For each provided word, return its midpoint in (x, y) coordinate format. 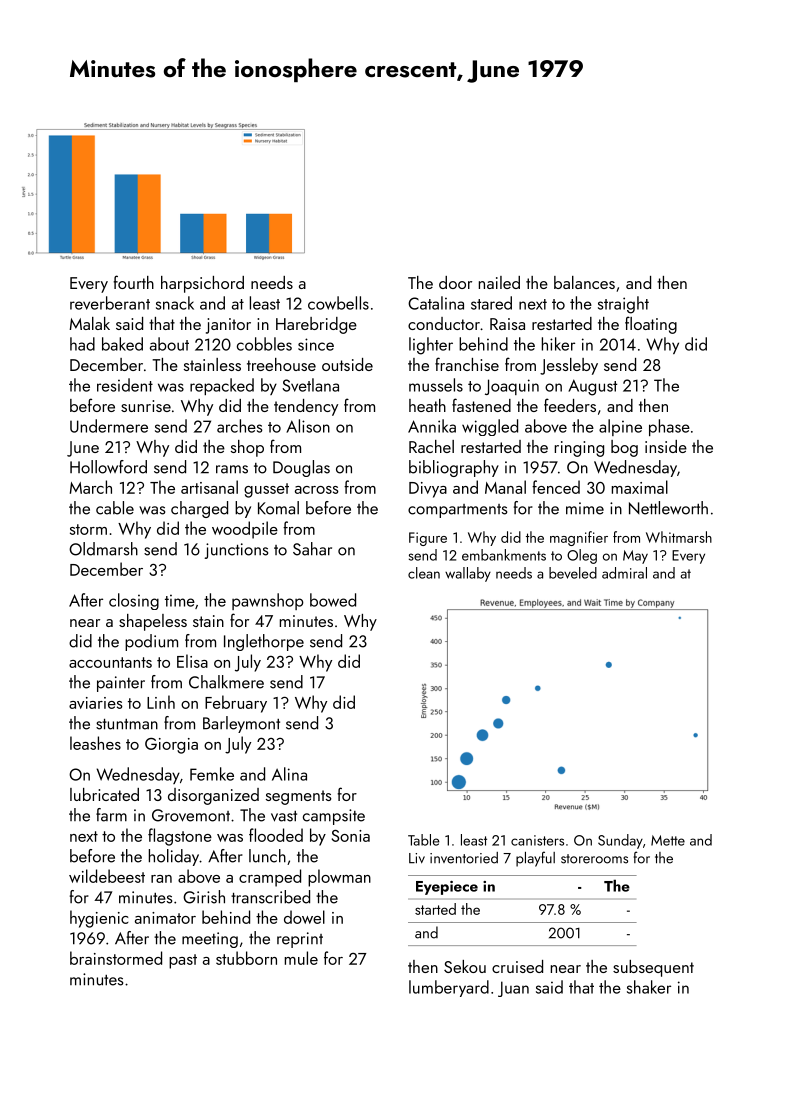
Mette (668, 840)
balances (584, 282)
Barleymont (241, 724)
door (455, 282)
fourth (133, 282)
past (183, 961)
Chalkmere (226, 682)
